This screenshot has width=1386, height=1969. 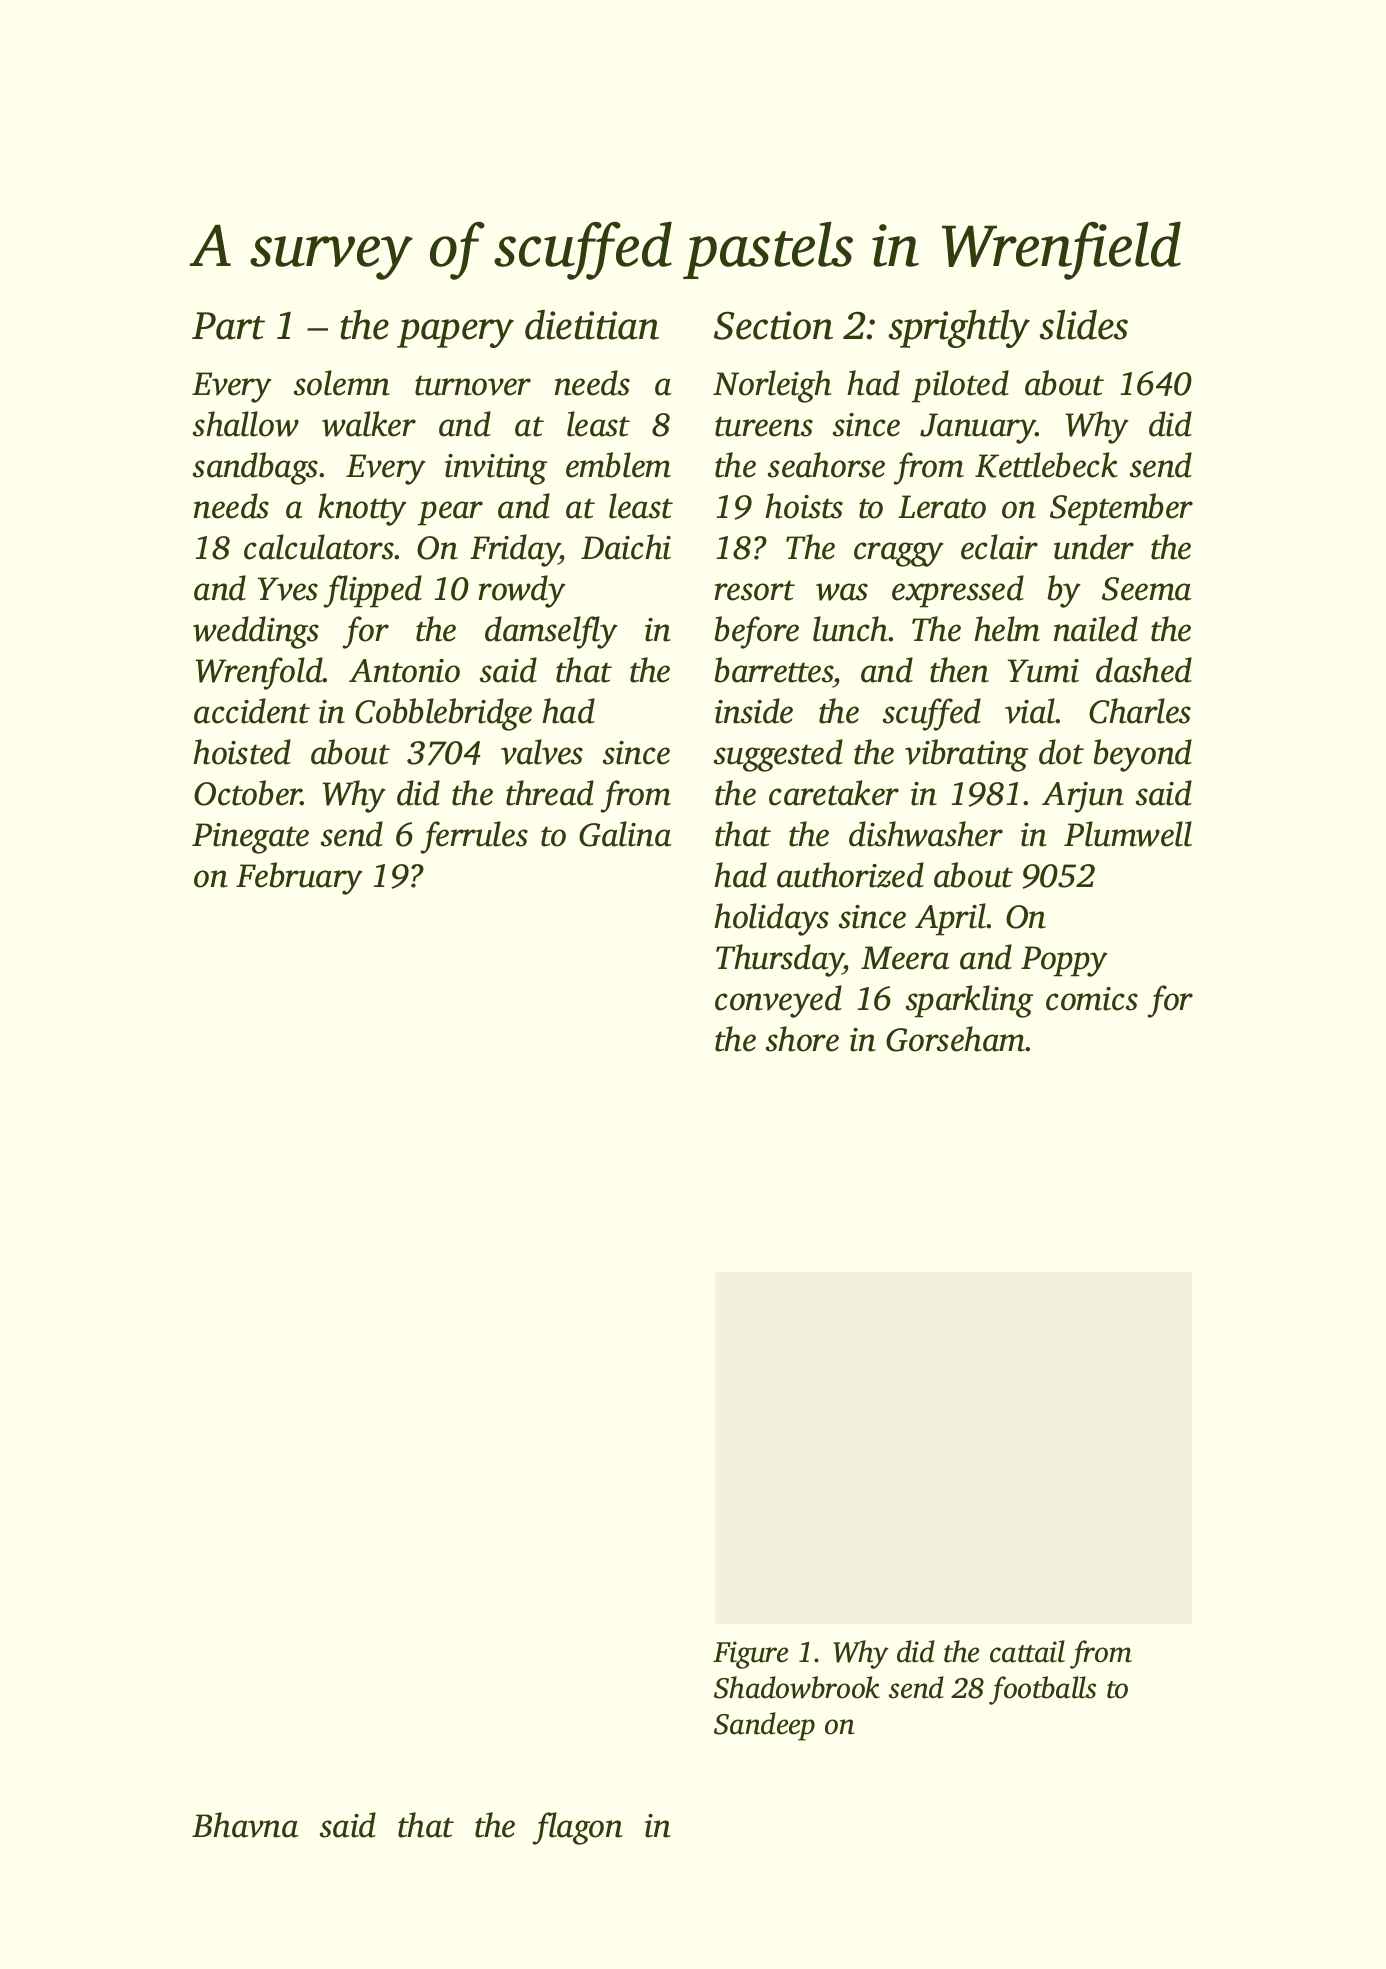 I want to click on Section, so click(x=773, y=325).
